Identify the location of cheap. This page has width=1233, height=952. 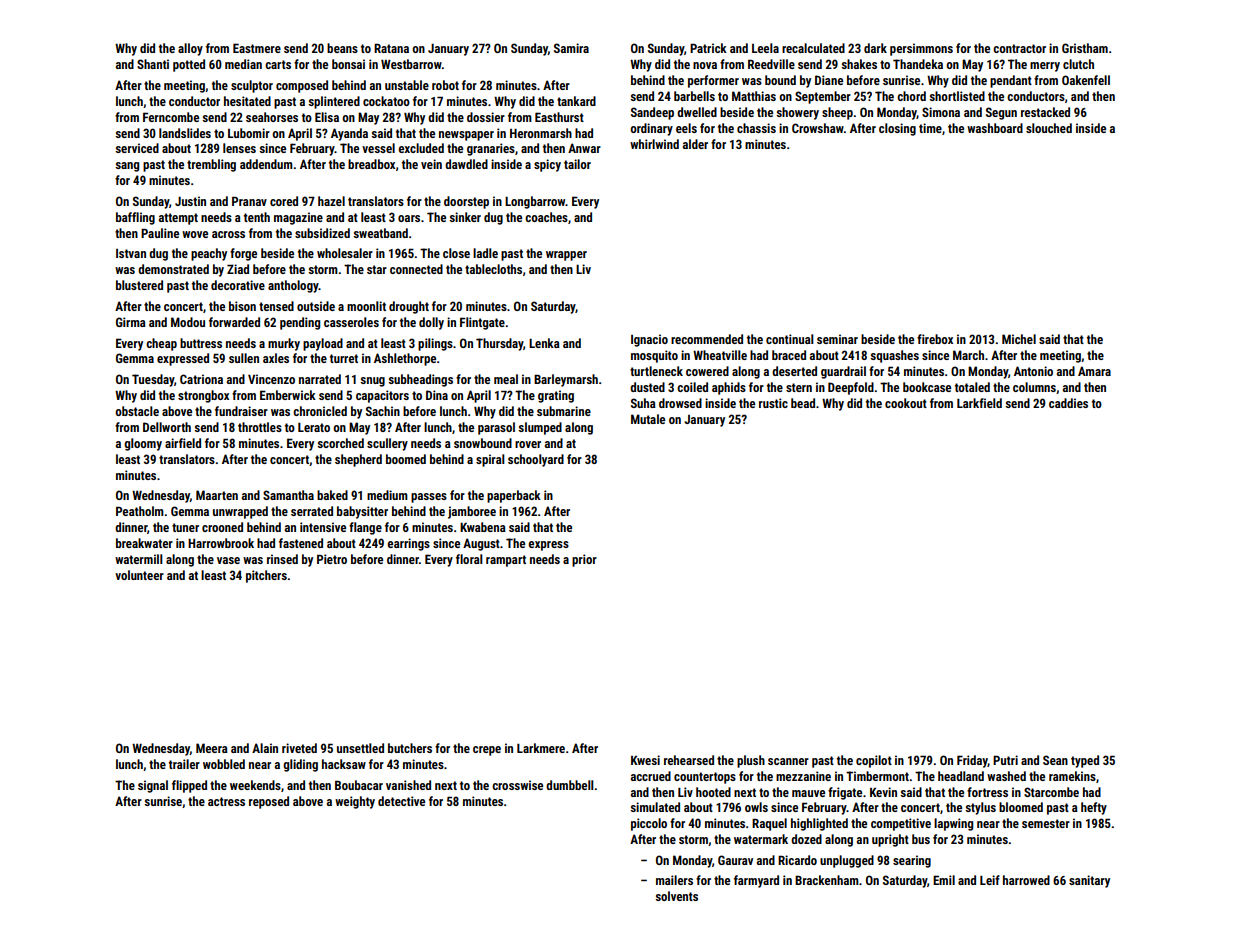
(161, 344).
